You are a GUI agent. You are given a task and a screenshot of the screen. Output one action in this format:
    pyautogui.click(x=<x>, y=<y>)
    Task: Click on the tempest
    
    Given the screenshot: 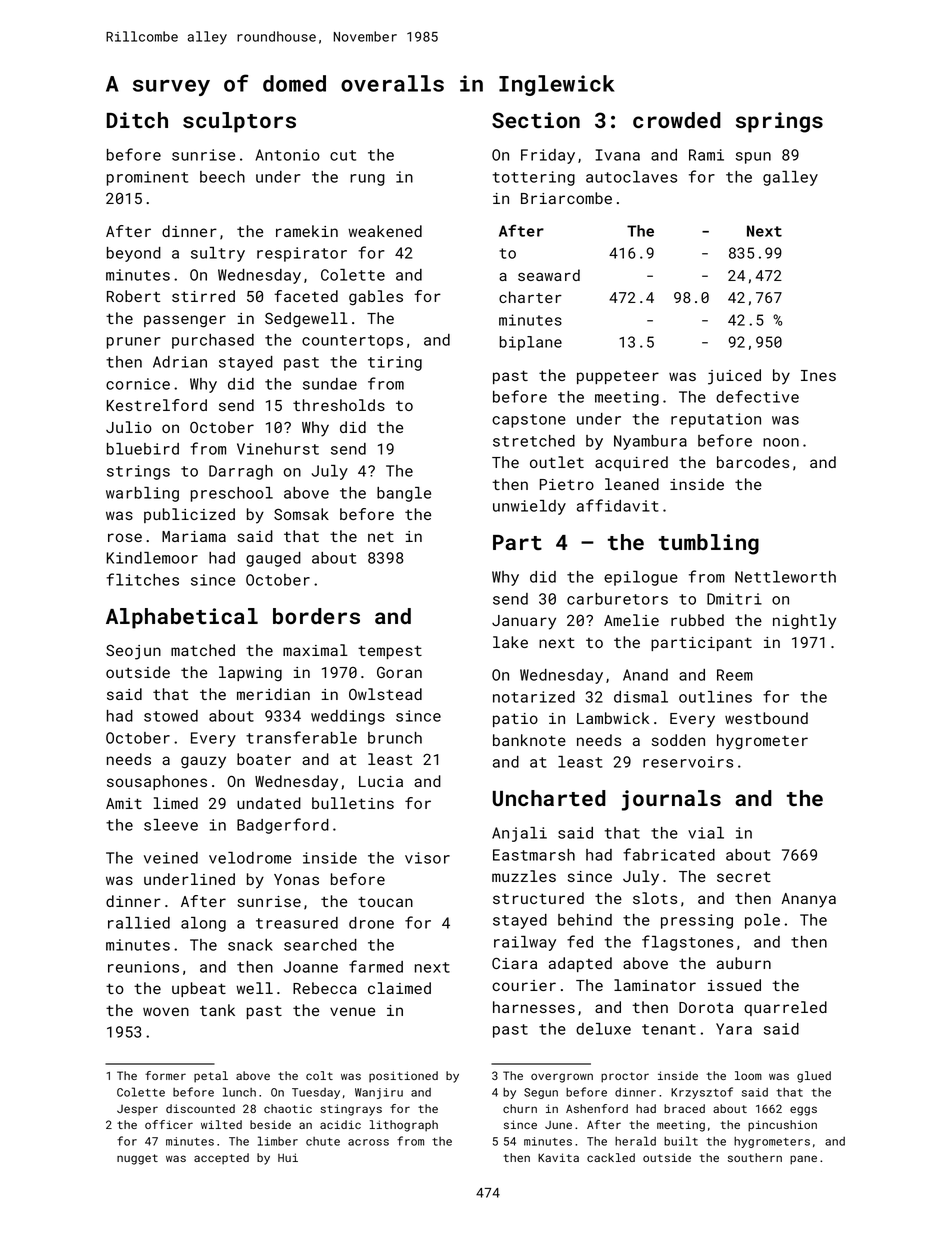 What is the action you would take?
    pyautogui.click(x=390, y=652)
